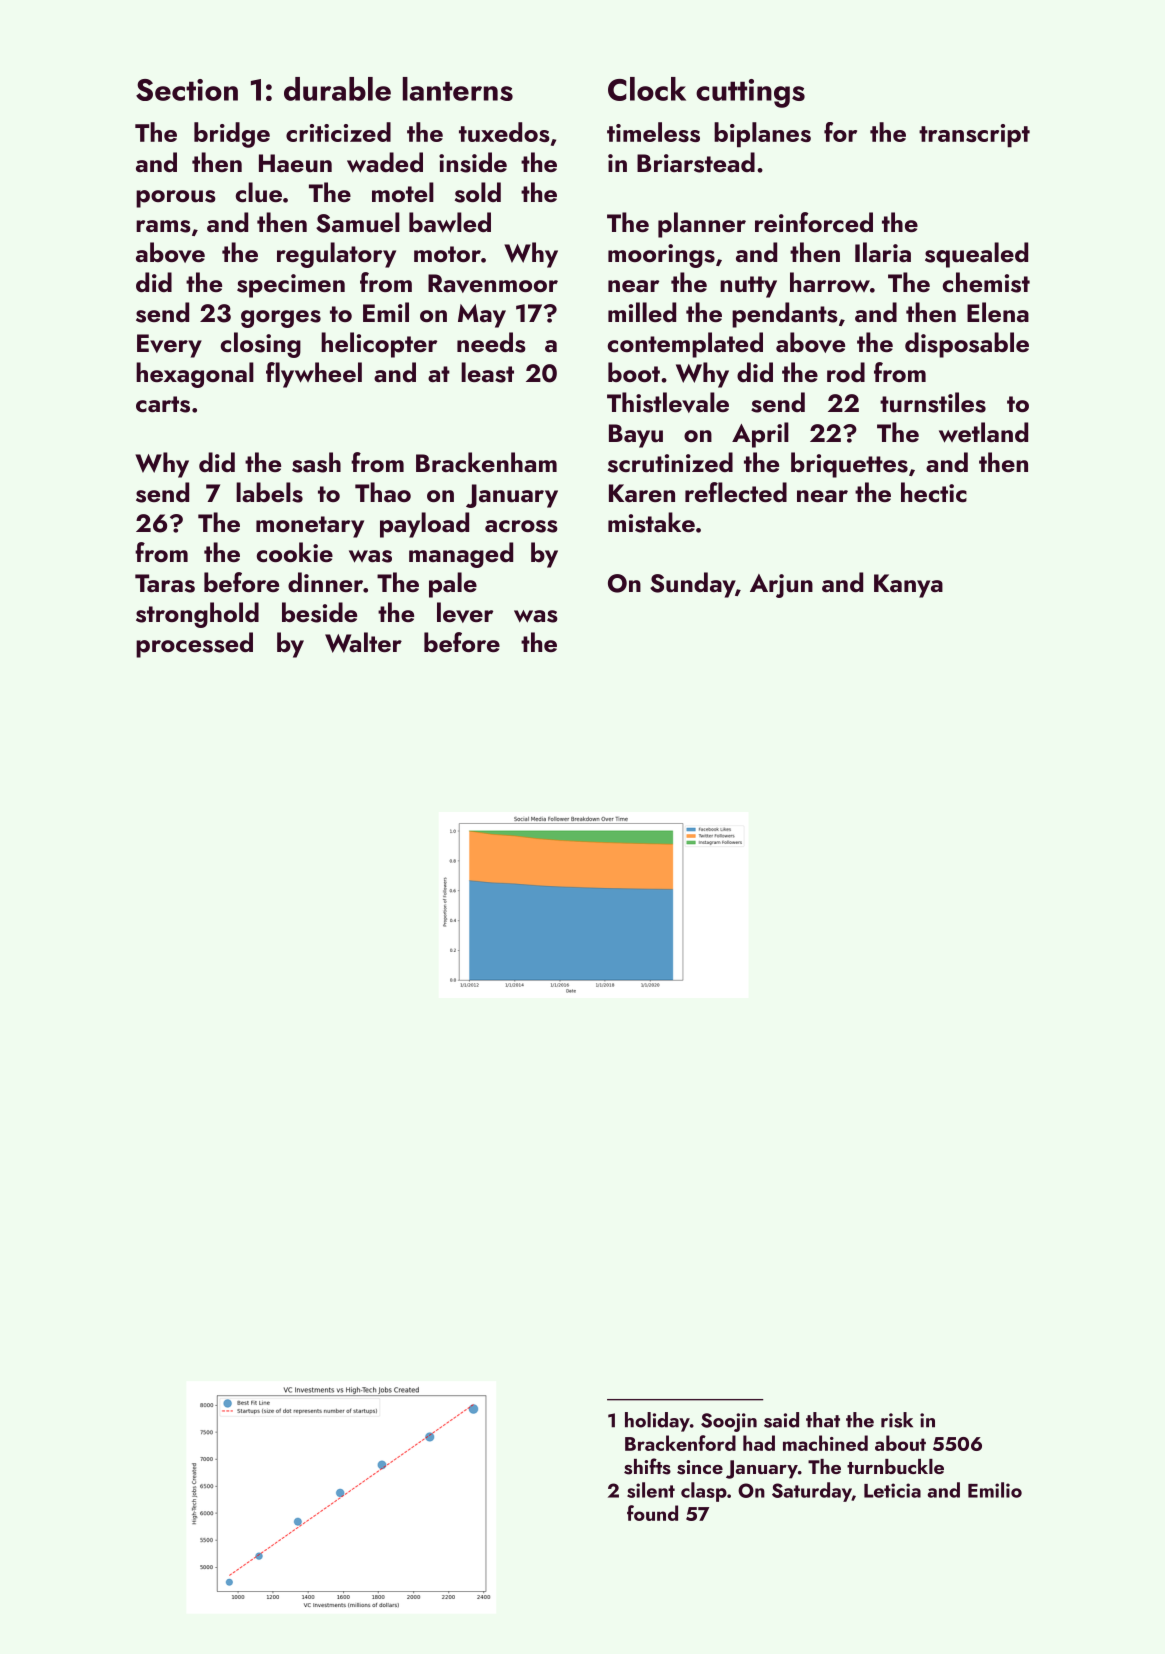 Image resolution: width=1165 pixels, height=1654 pixels. What do you see at coordinates (465, 612) in the image?
I see `lever` at bounding box center [465, 612].
